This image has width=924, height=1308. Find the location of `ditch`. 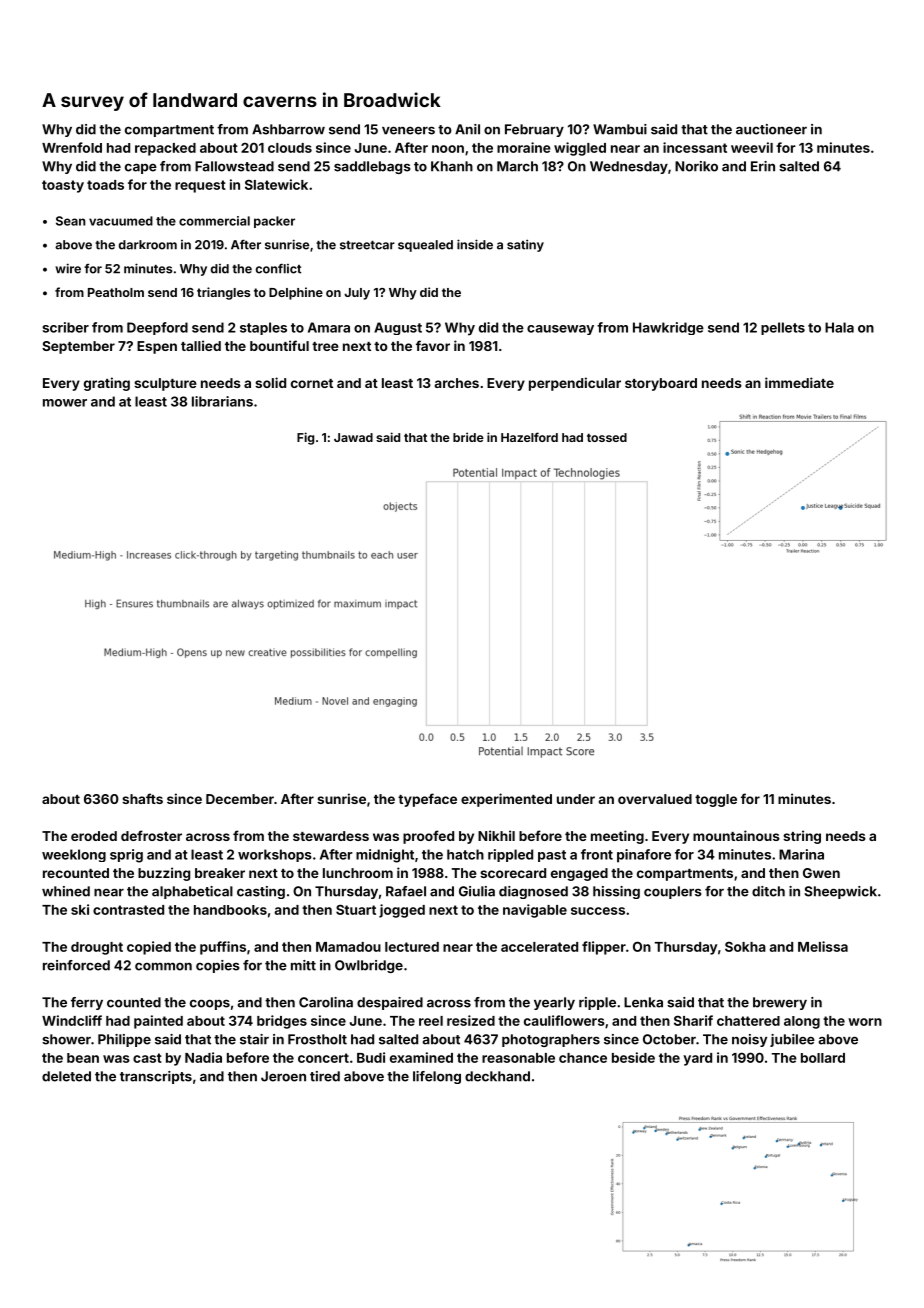

ditch is located at coordinates (768, 891).
